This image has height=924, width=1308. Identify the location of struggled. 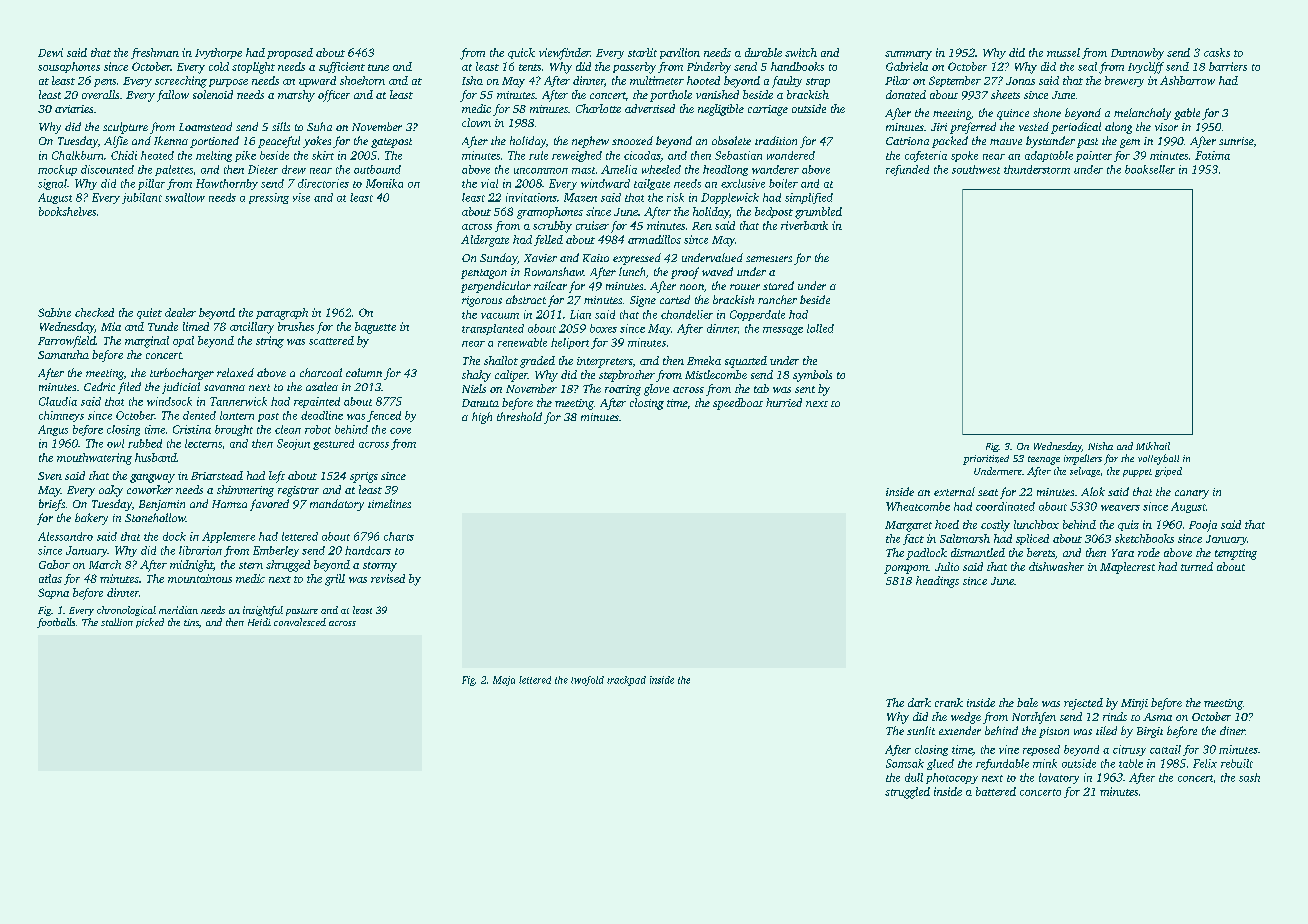
(907, 793).
